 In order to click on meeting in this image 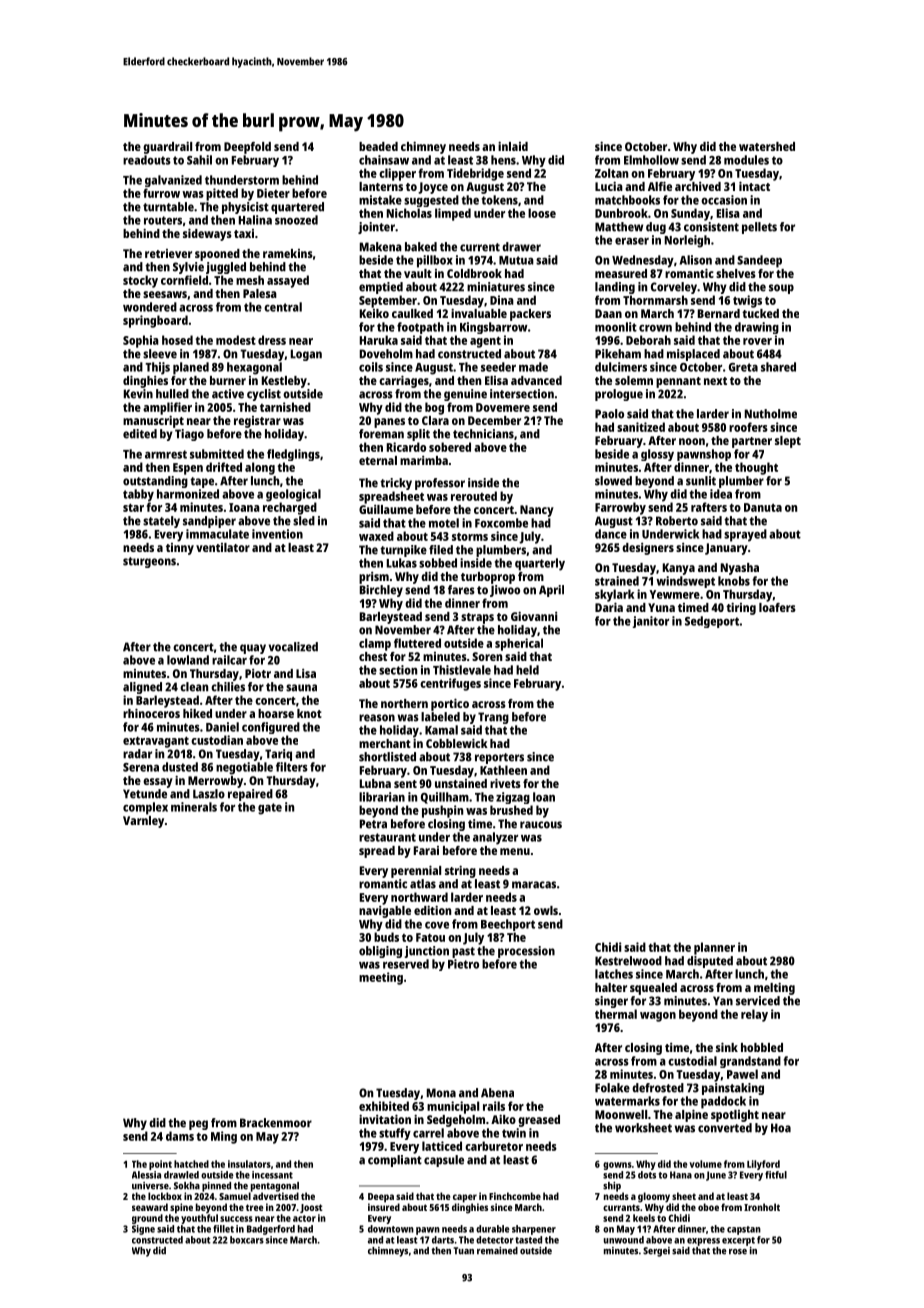, I will do `click(381, 978)`.
